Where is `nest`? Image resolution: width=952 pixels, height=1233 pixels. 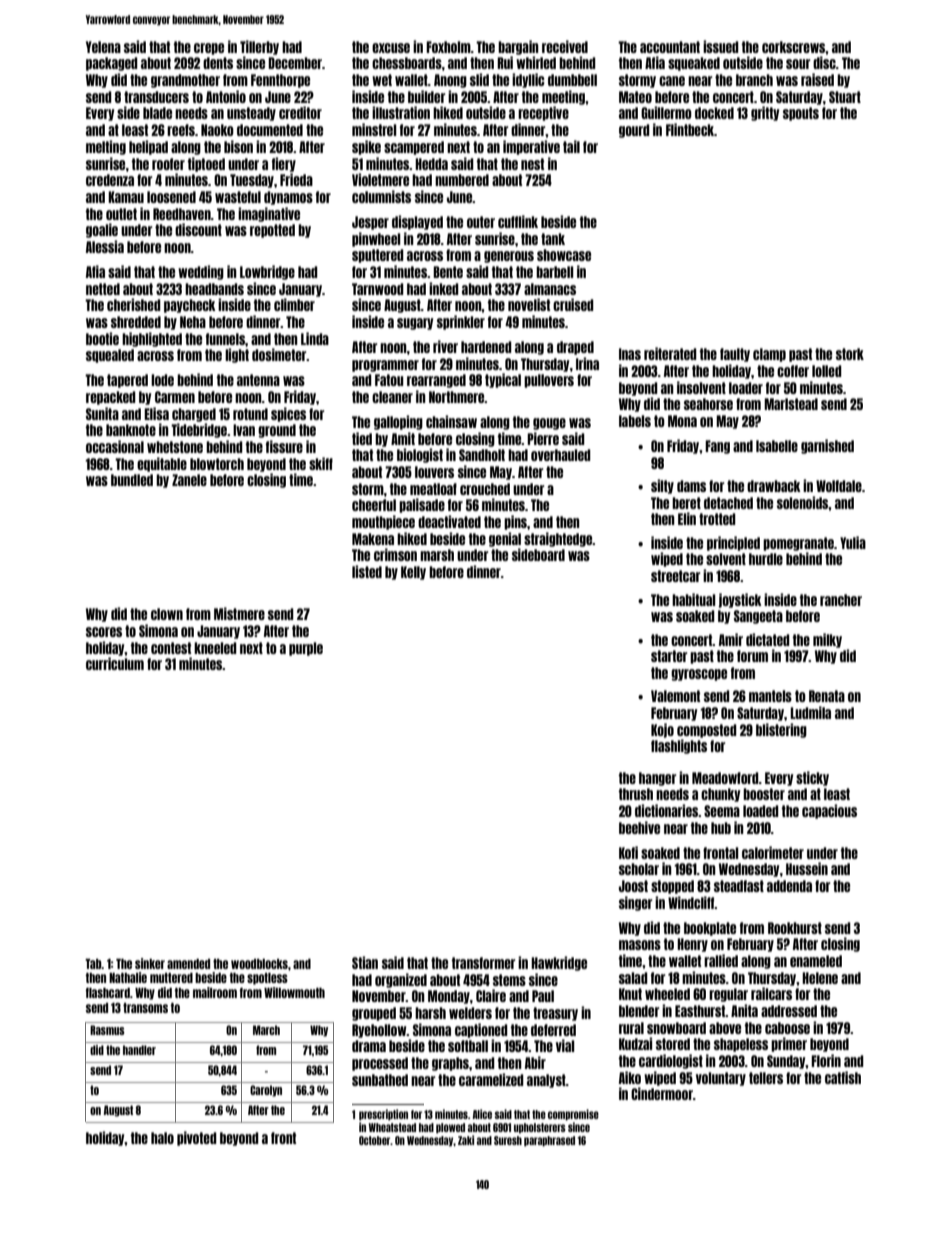
nest is located at coordinates (532, 164).
